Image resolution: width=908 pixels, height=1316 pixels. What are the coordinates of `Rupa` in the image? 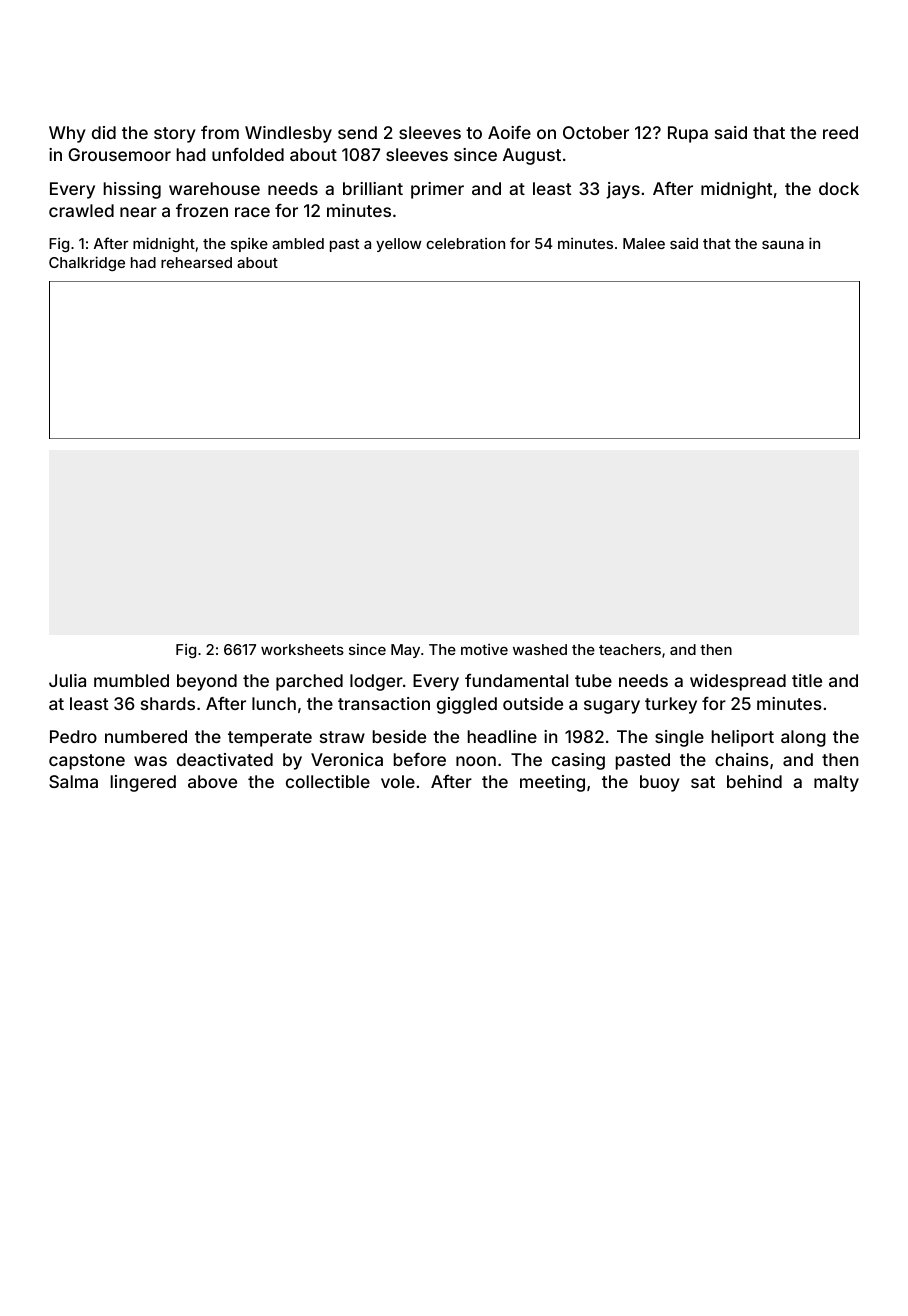 It's located at (688, 134).
